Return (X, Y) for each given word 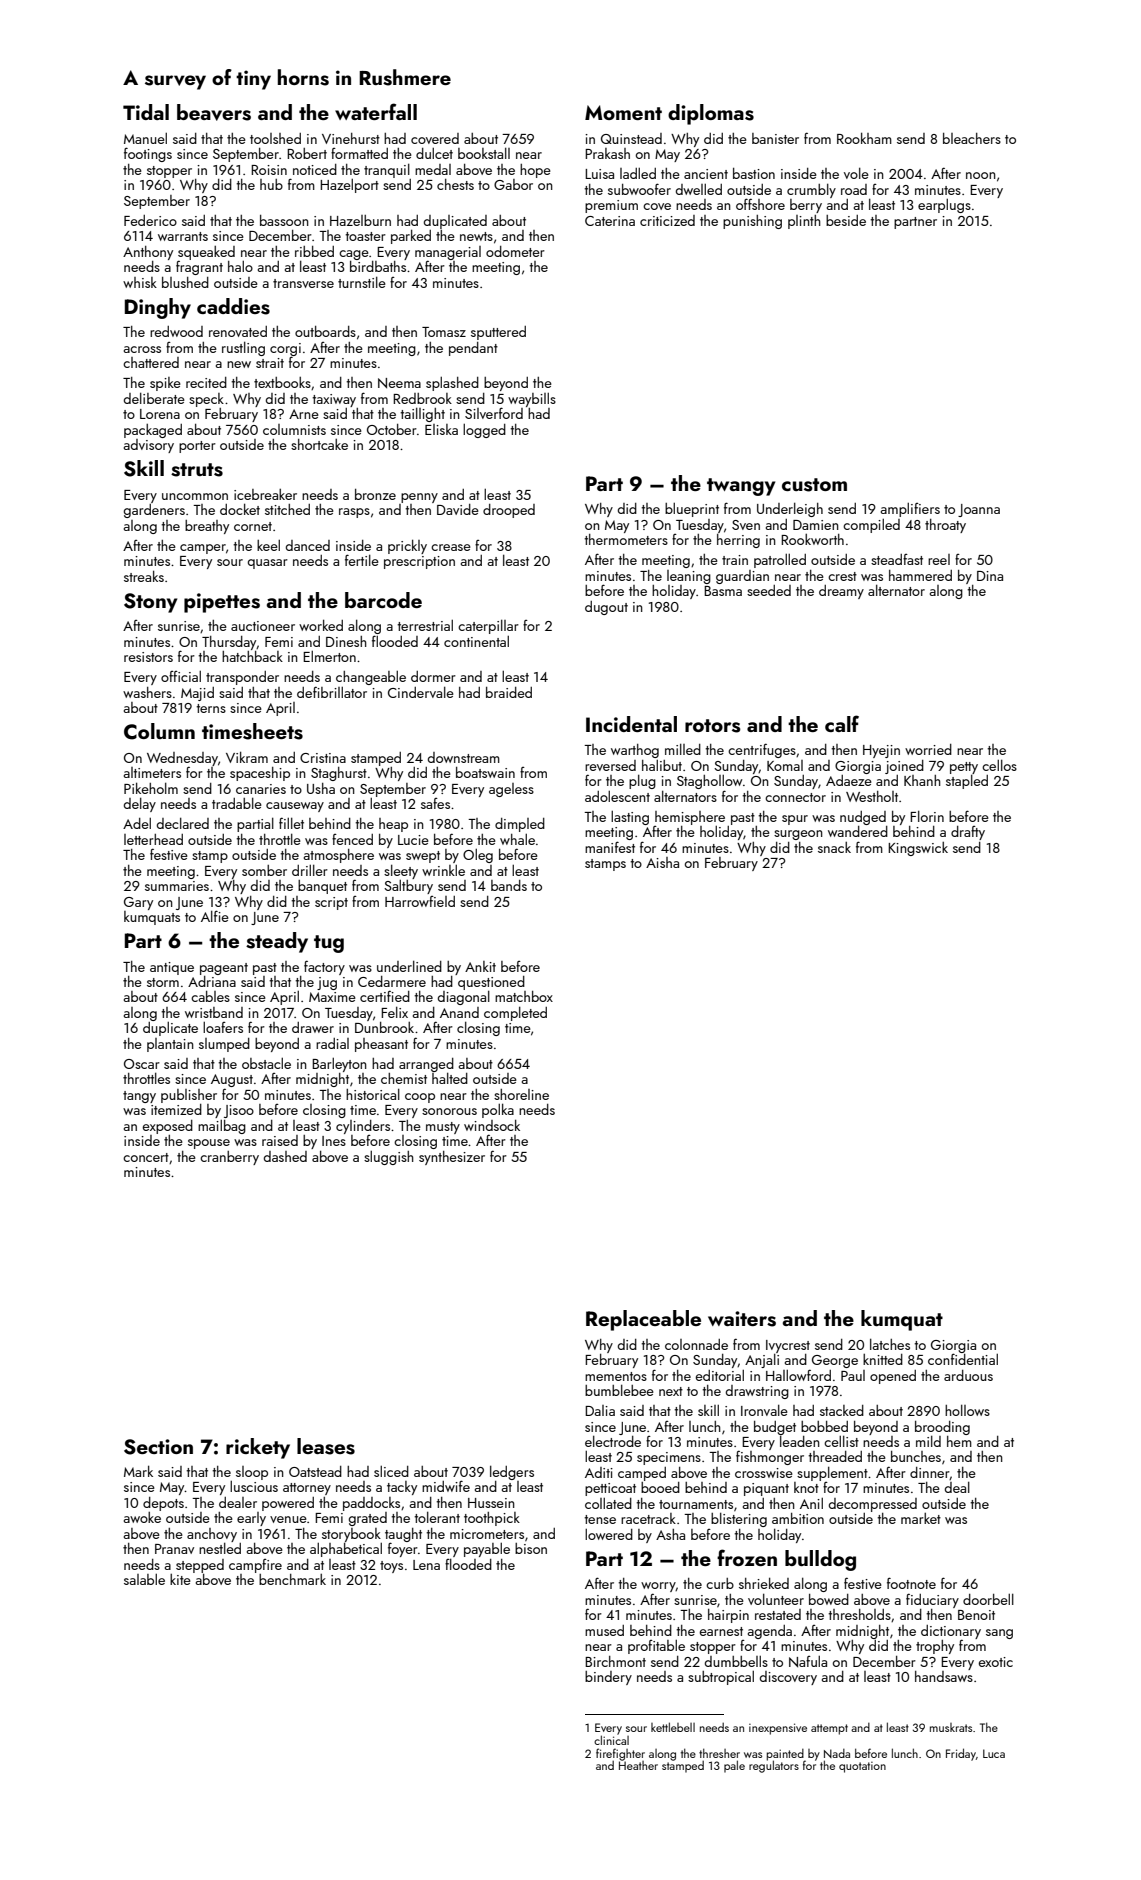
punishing (752, 222)
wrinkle (443, 870)
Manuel (145, 138)
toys (391, 1567)
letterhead (153, 839)
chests (455, 184)
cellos (999, 765)
